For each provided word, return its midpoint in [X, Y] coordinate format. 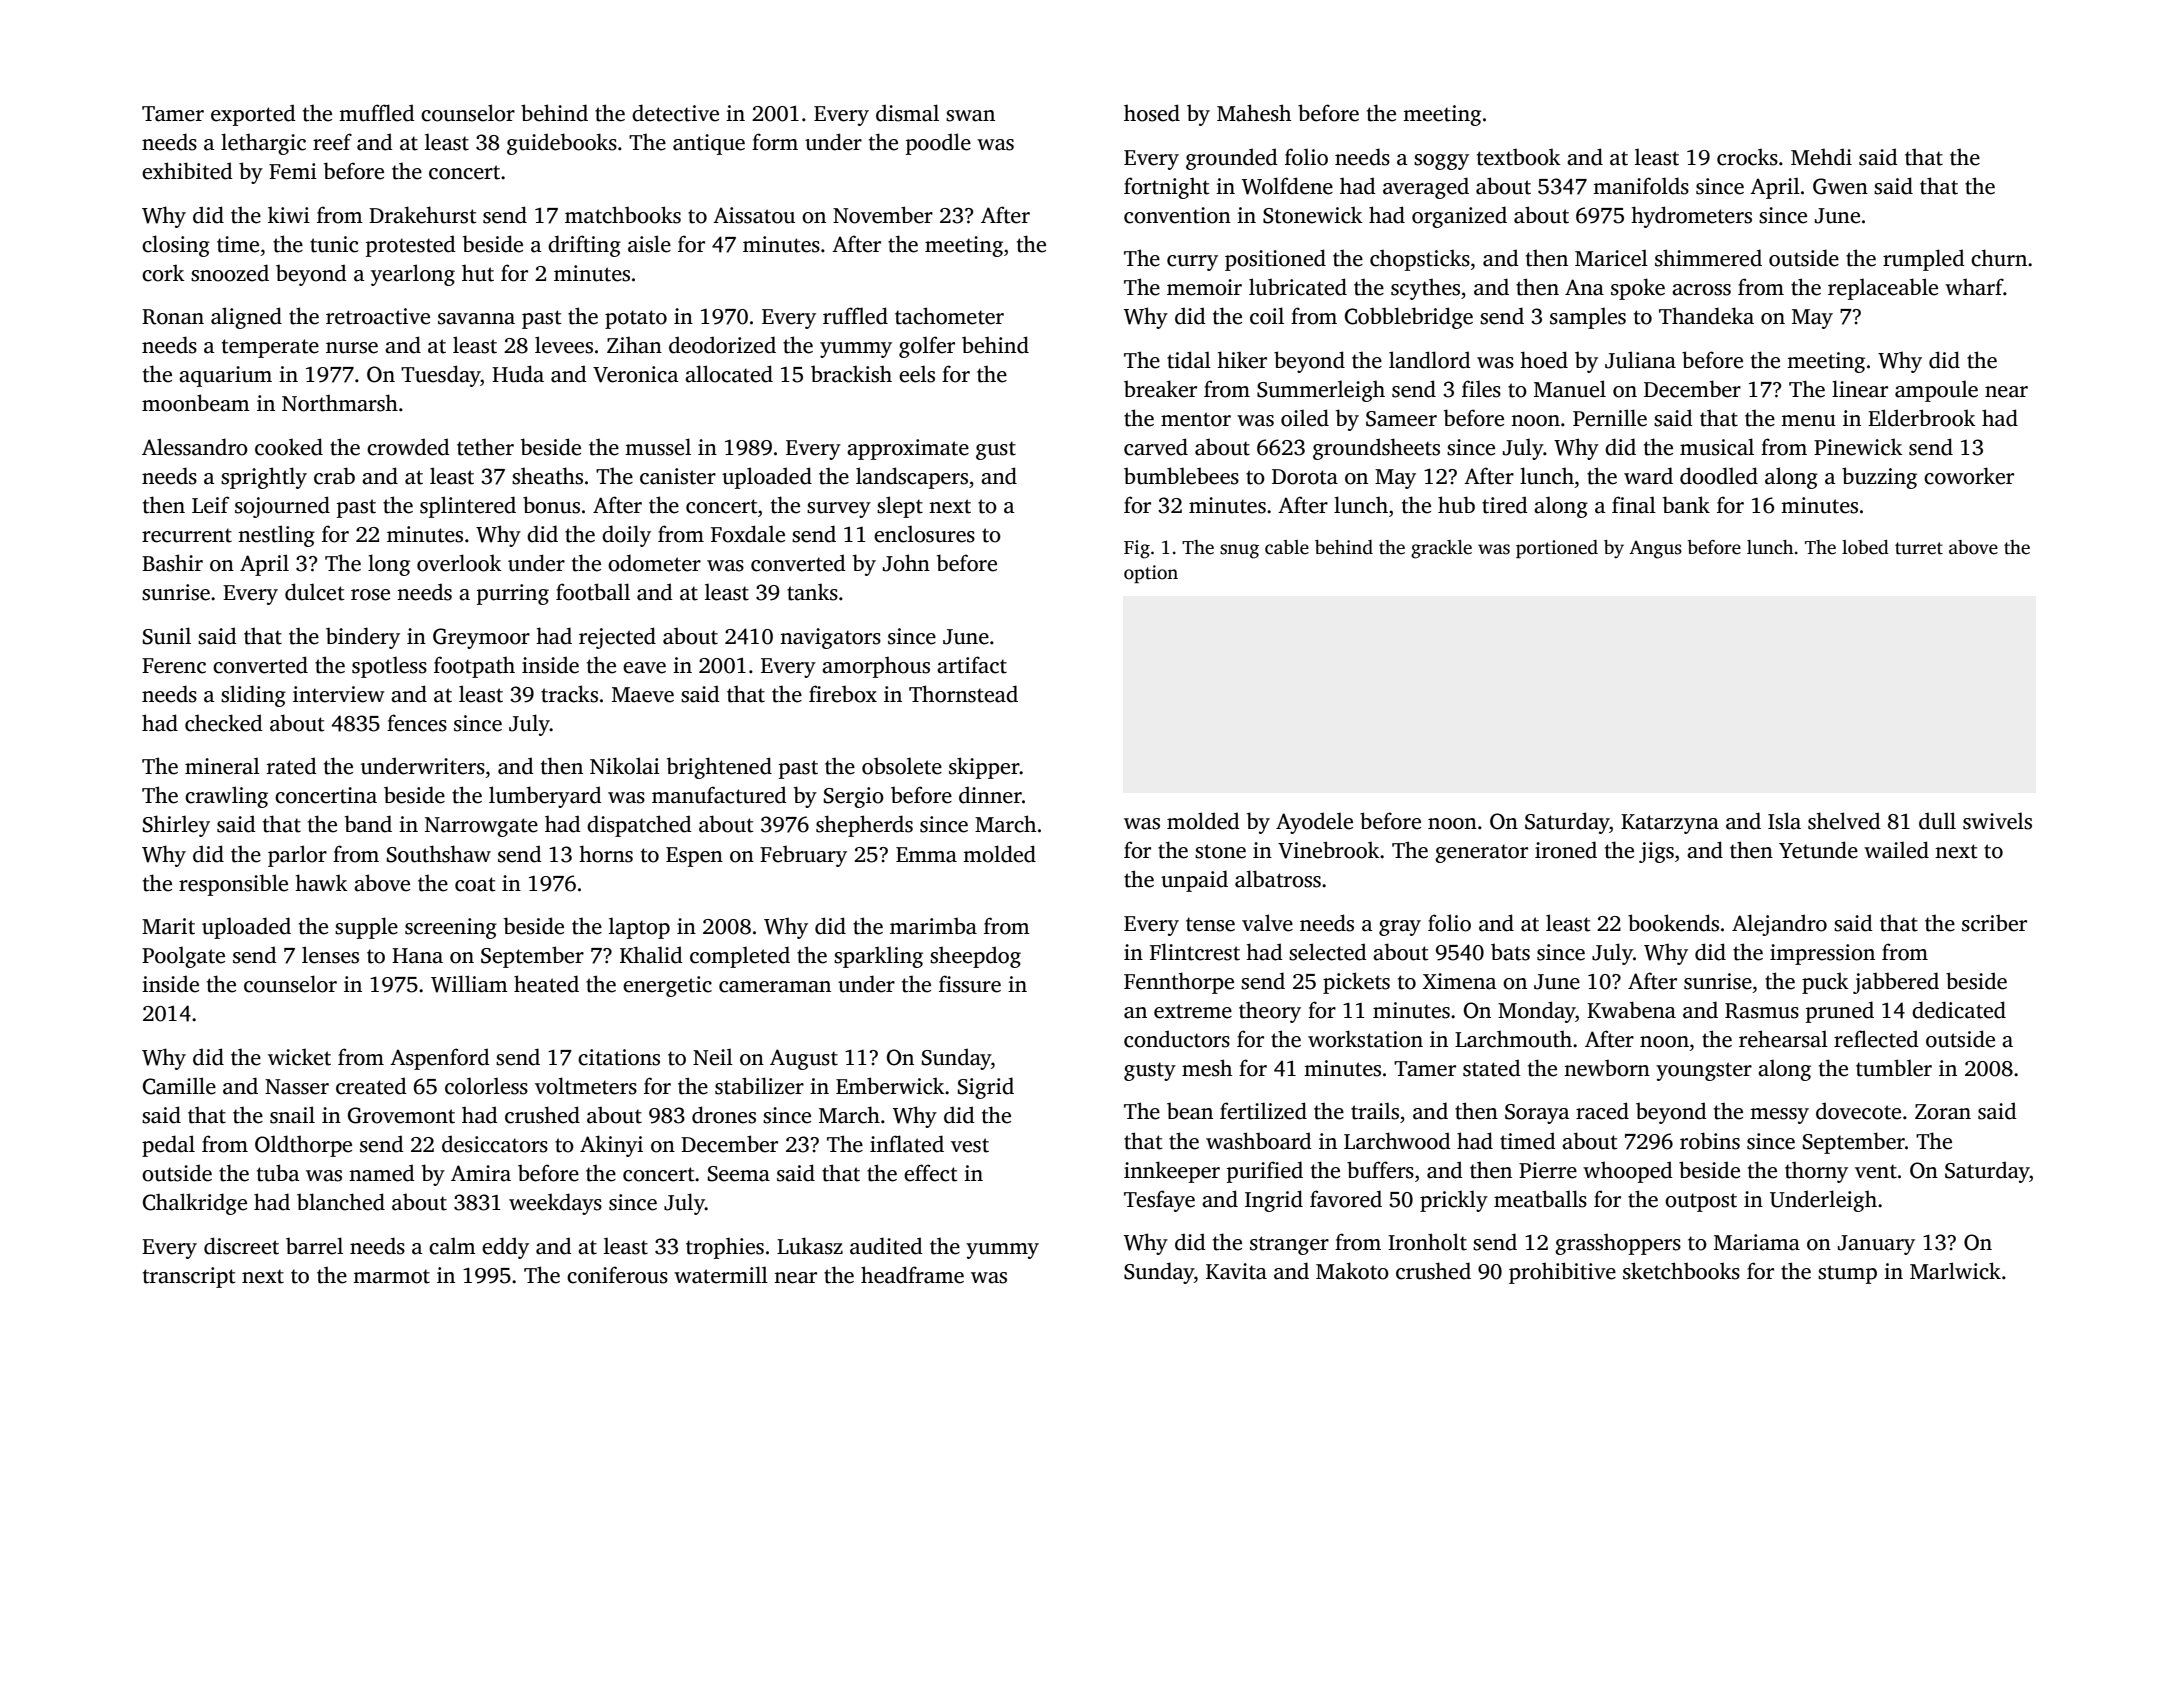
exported [253, 115]
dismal [907, 113]
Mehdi [1821, 157]
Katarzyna [1670, 824]
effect [931, 1173]
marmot [391, 1276]
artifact [972, 665]
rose [370, 595]
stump [1847, 1274]
